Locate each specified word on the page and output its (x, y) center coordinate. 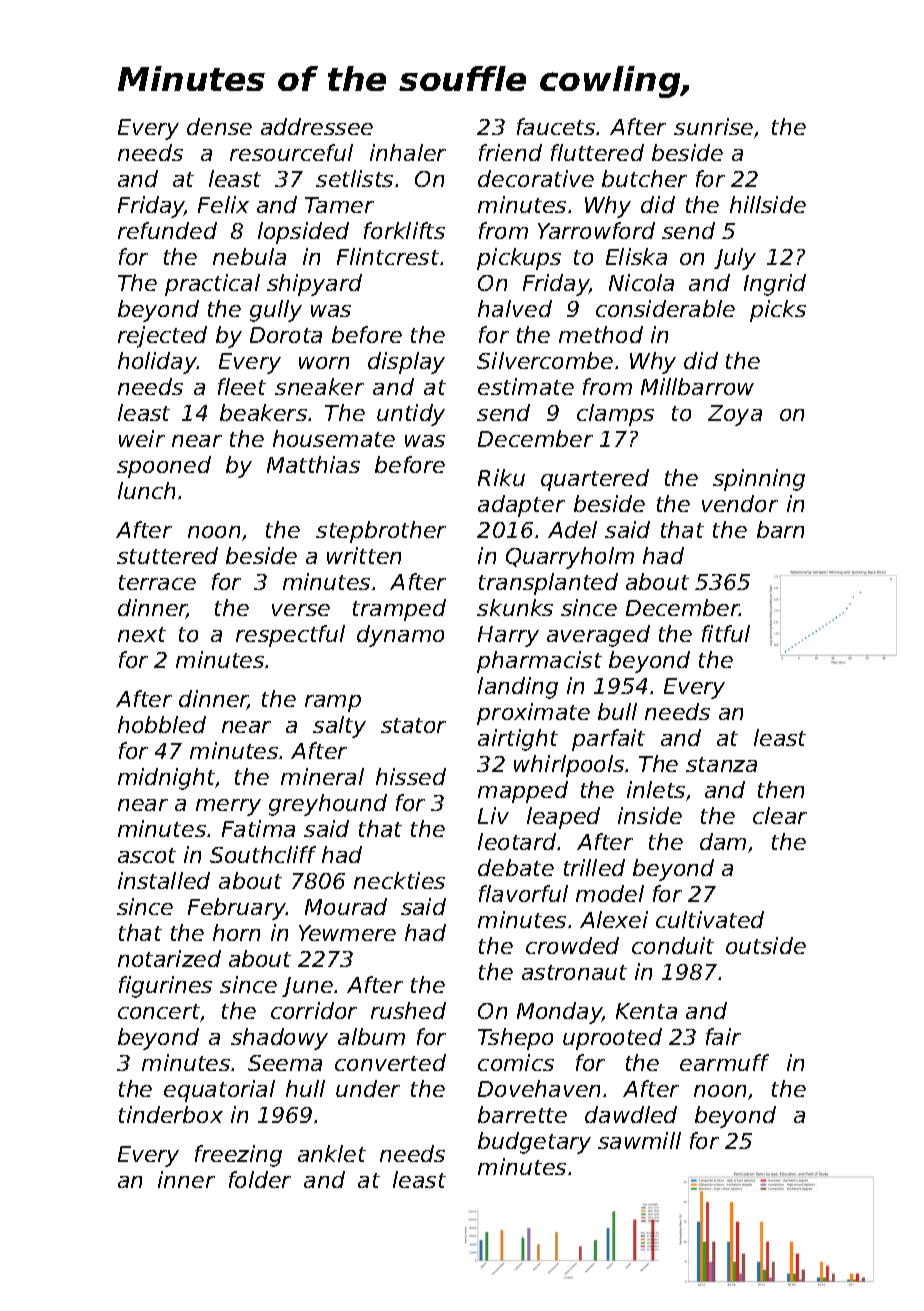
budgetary (534, 1143)
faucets (556, 126)
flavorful (523, 893)
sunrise (713, 126)
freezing (238, 1156)
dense (219, 126)
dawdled (631, 1114)
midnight (167, 779)
